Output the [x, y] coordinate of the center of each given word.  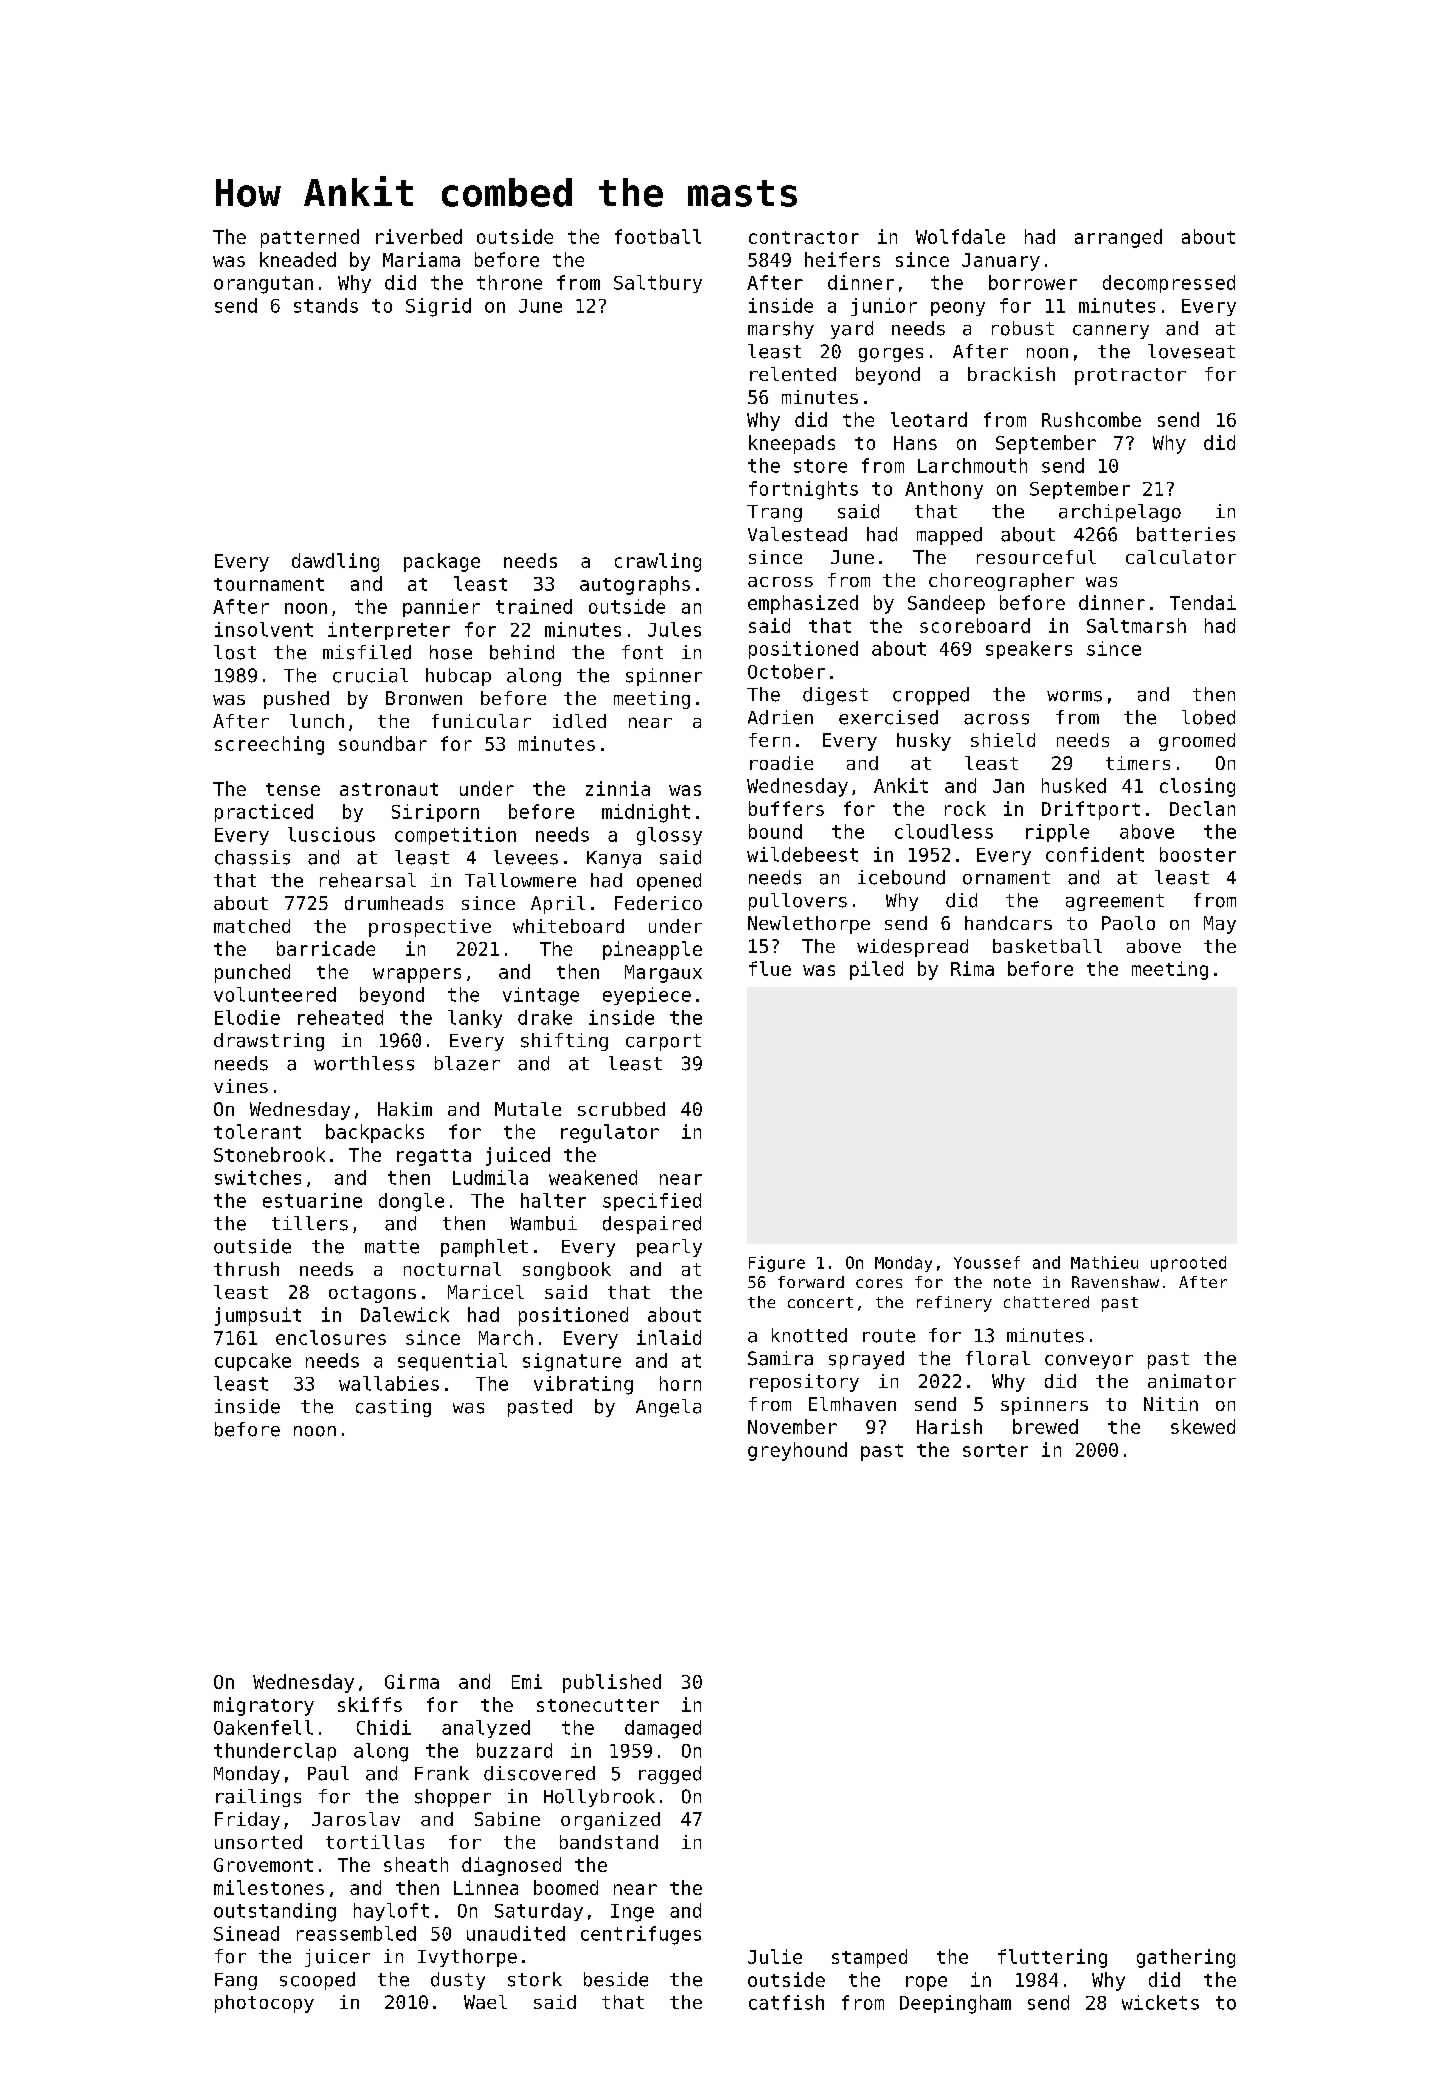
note [1012, 1282]
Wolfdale [960, 236]
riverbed [419, 236]
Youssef [987, 1262]
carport [663, 1042]
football [658, 236]
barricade [326, 948]
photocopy [264, 2004]
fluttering [1052, 1958]
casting [393, 1408]
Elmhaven [852, 1404]
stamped [869, 1958]
